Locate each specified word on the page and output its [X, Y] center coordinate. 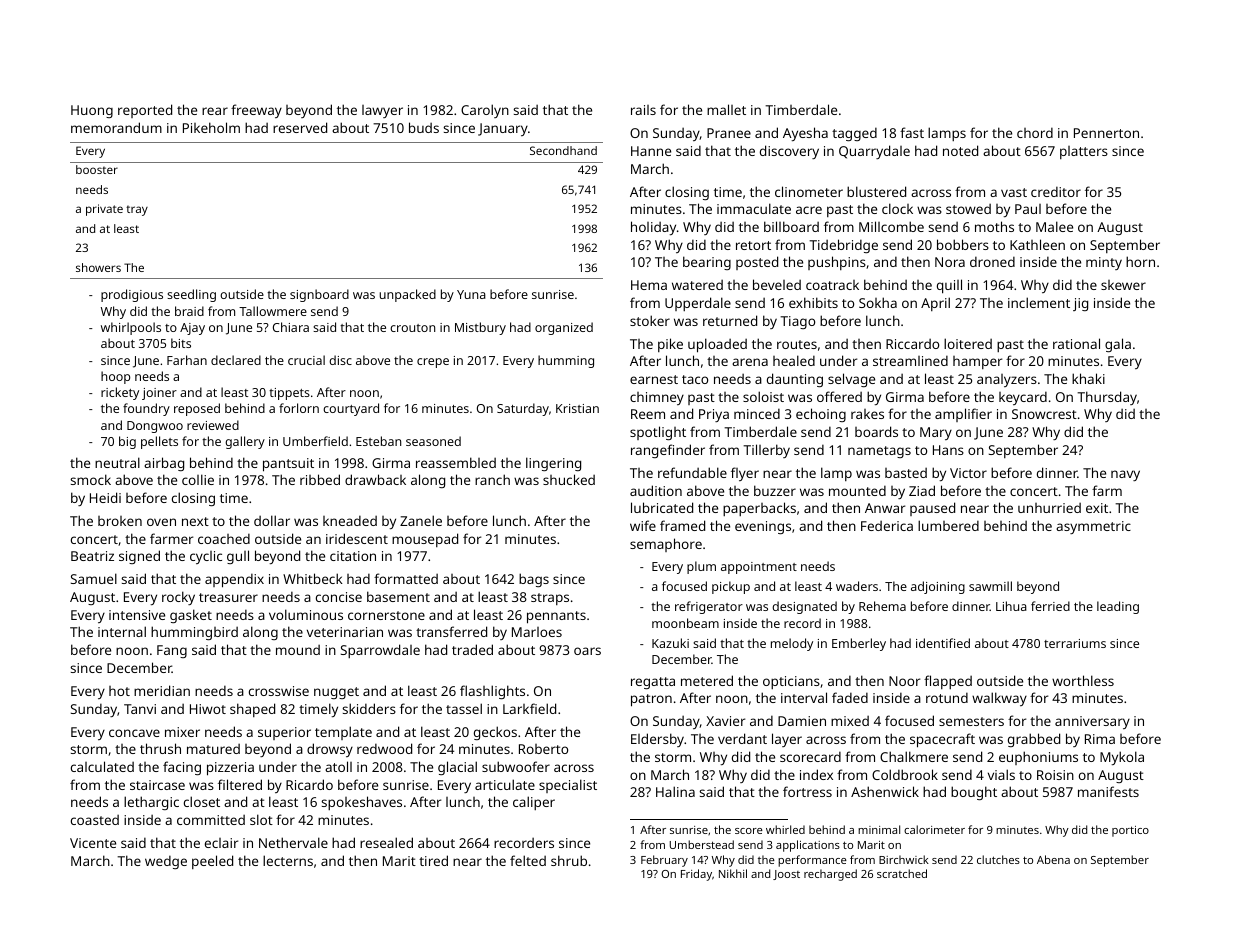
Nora [950, 262]
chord [1035, 132]
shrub [569, 860]
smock [90, 479]
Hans [948, 450]
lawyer [382, 111]
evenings [763, 527]
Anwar [885, 508]
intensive [137, 615]
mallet [726, 109]
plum [701, 567]
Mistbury [480, 328]
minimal [879, 829]
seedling [191, 295]
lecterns [288, 860]
